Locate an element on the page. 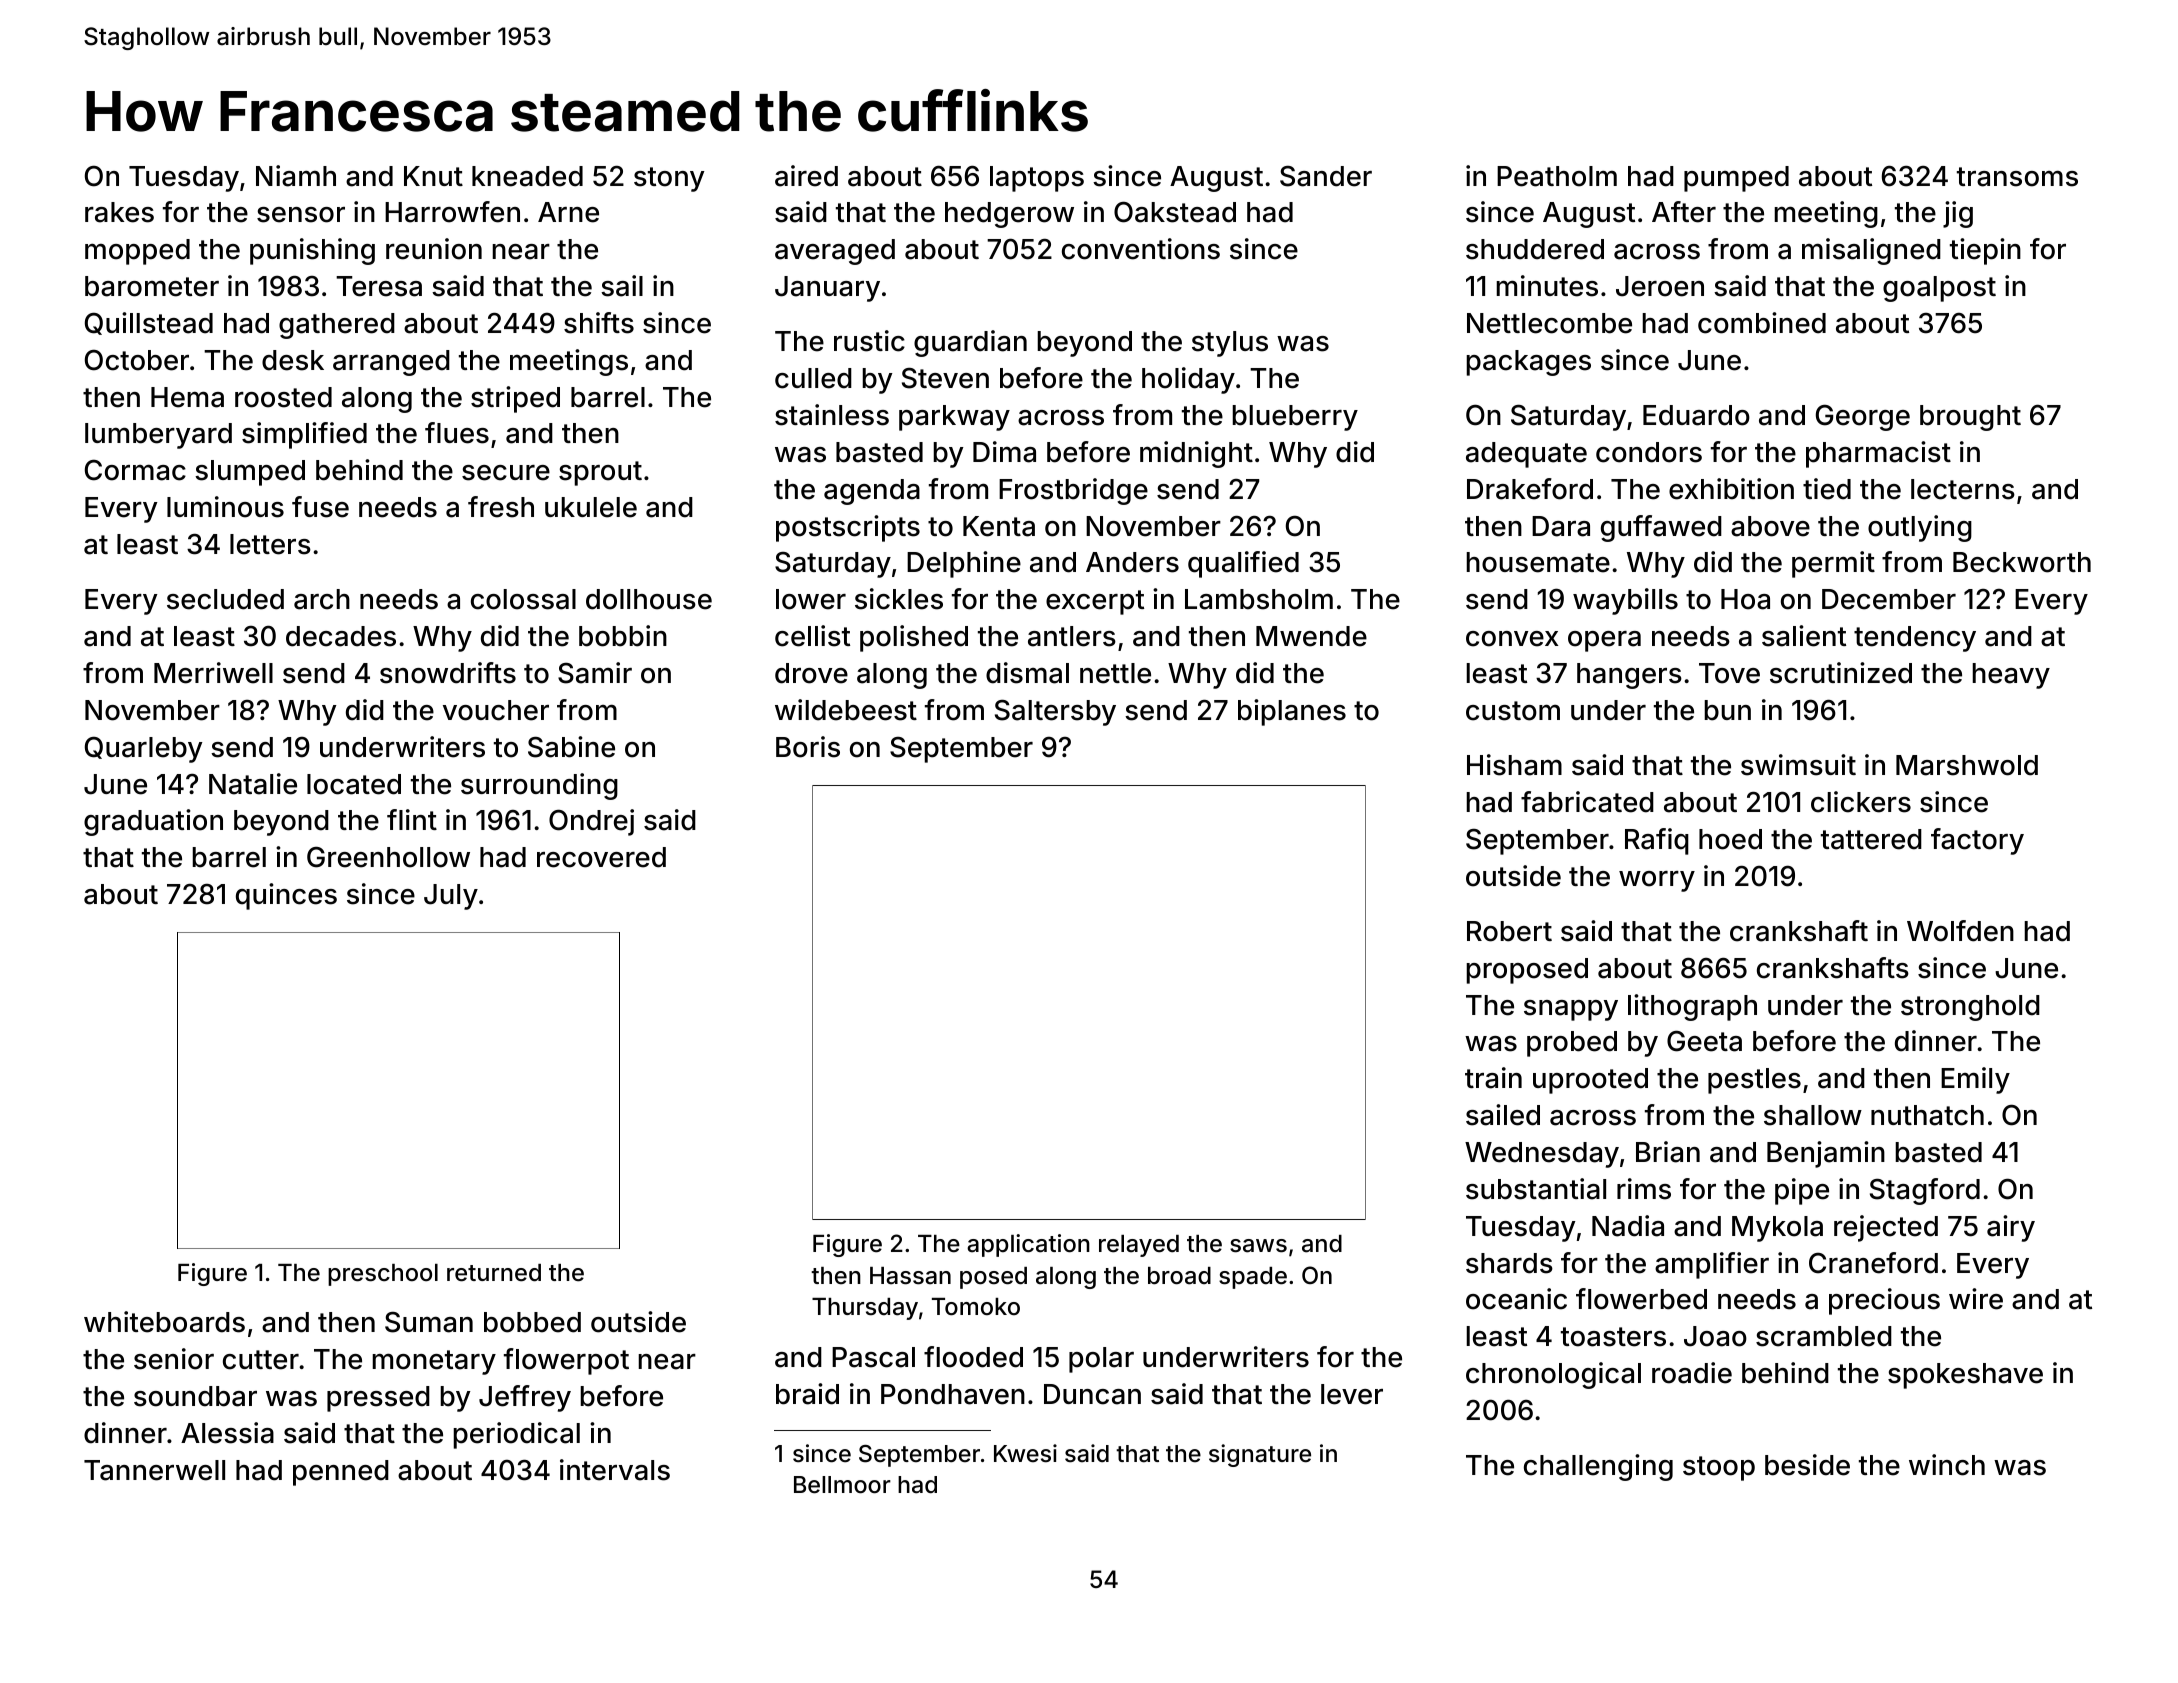 Image resolution: width=2178 pixels, height=1683 pixels. train is located at coordinates (1493, 1078).
